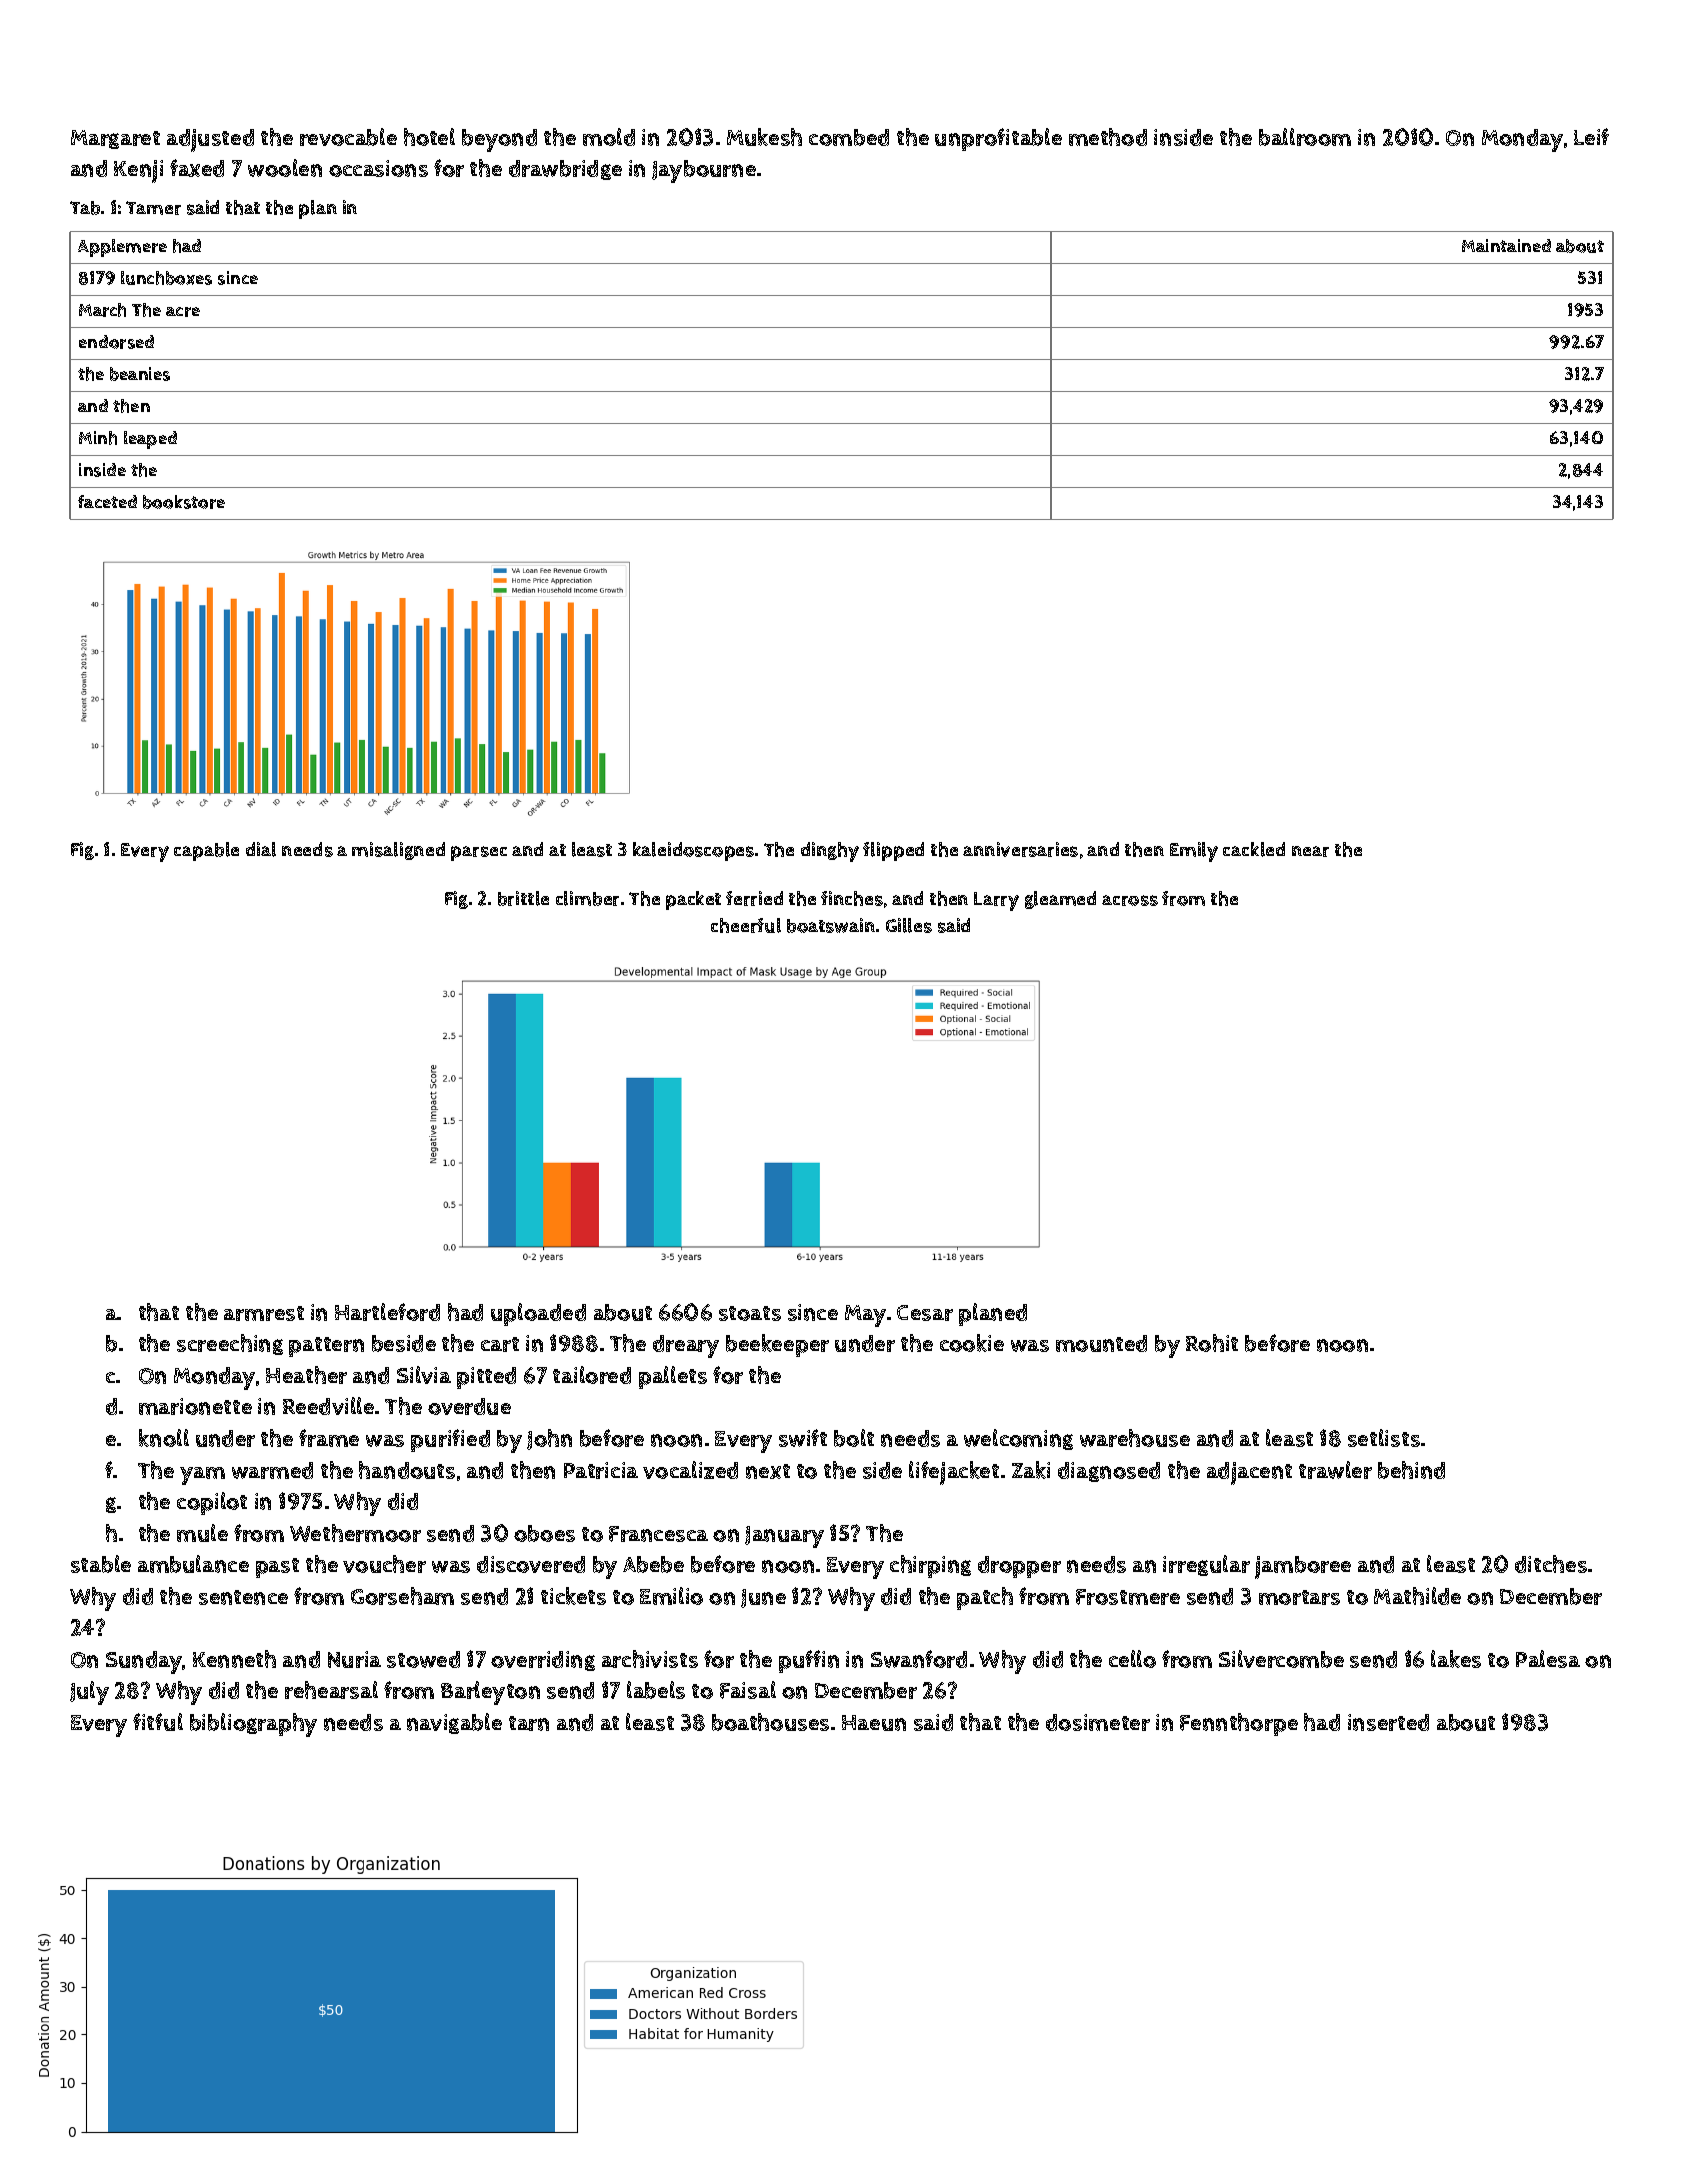  Describe the element at coordinates (1060, 900) in the image. I see `gleamed` at that location.
